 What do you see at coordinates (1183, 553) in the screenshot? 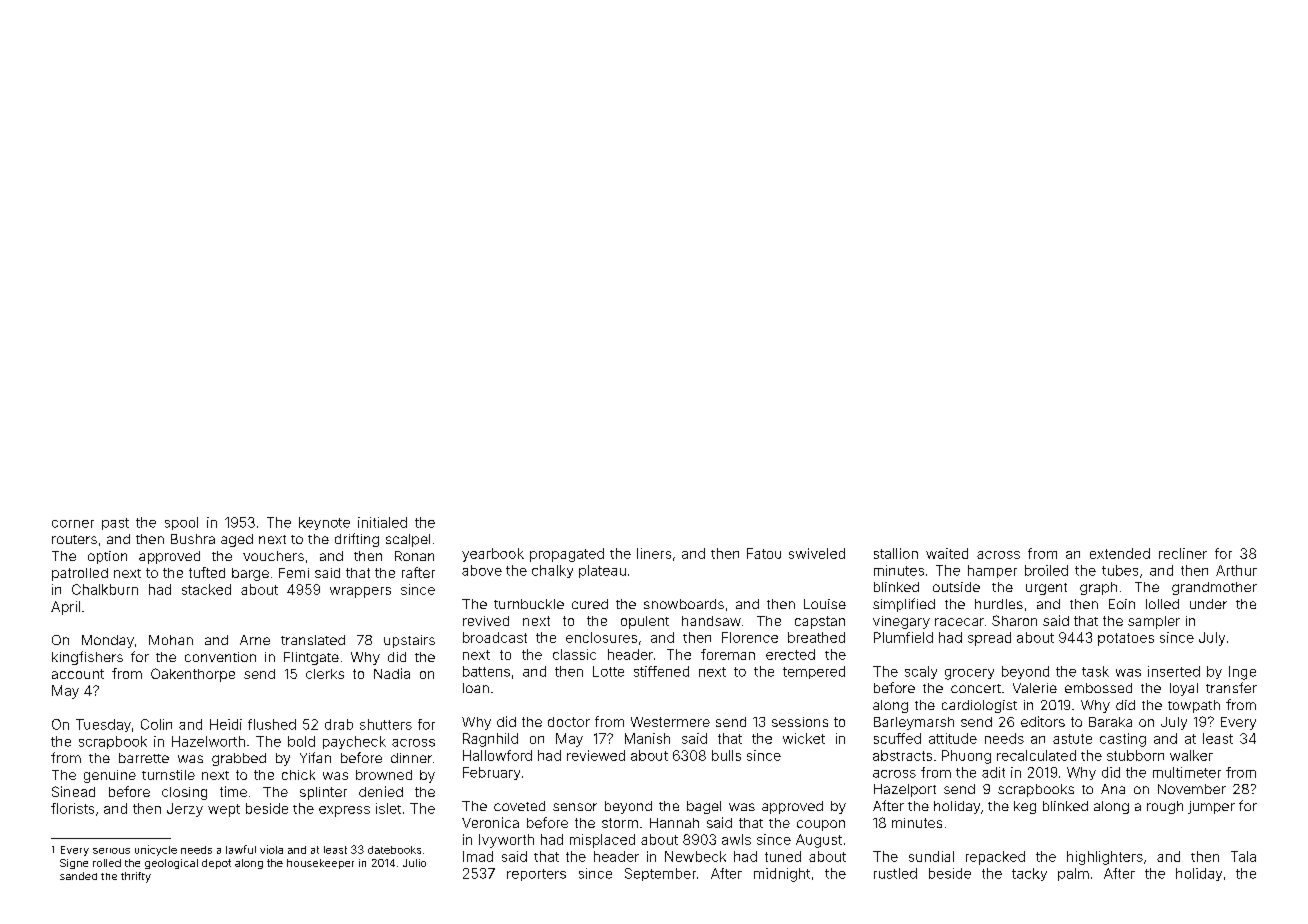
I see `recliner` at bounding box center [1183, 553].
